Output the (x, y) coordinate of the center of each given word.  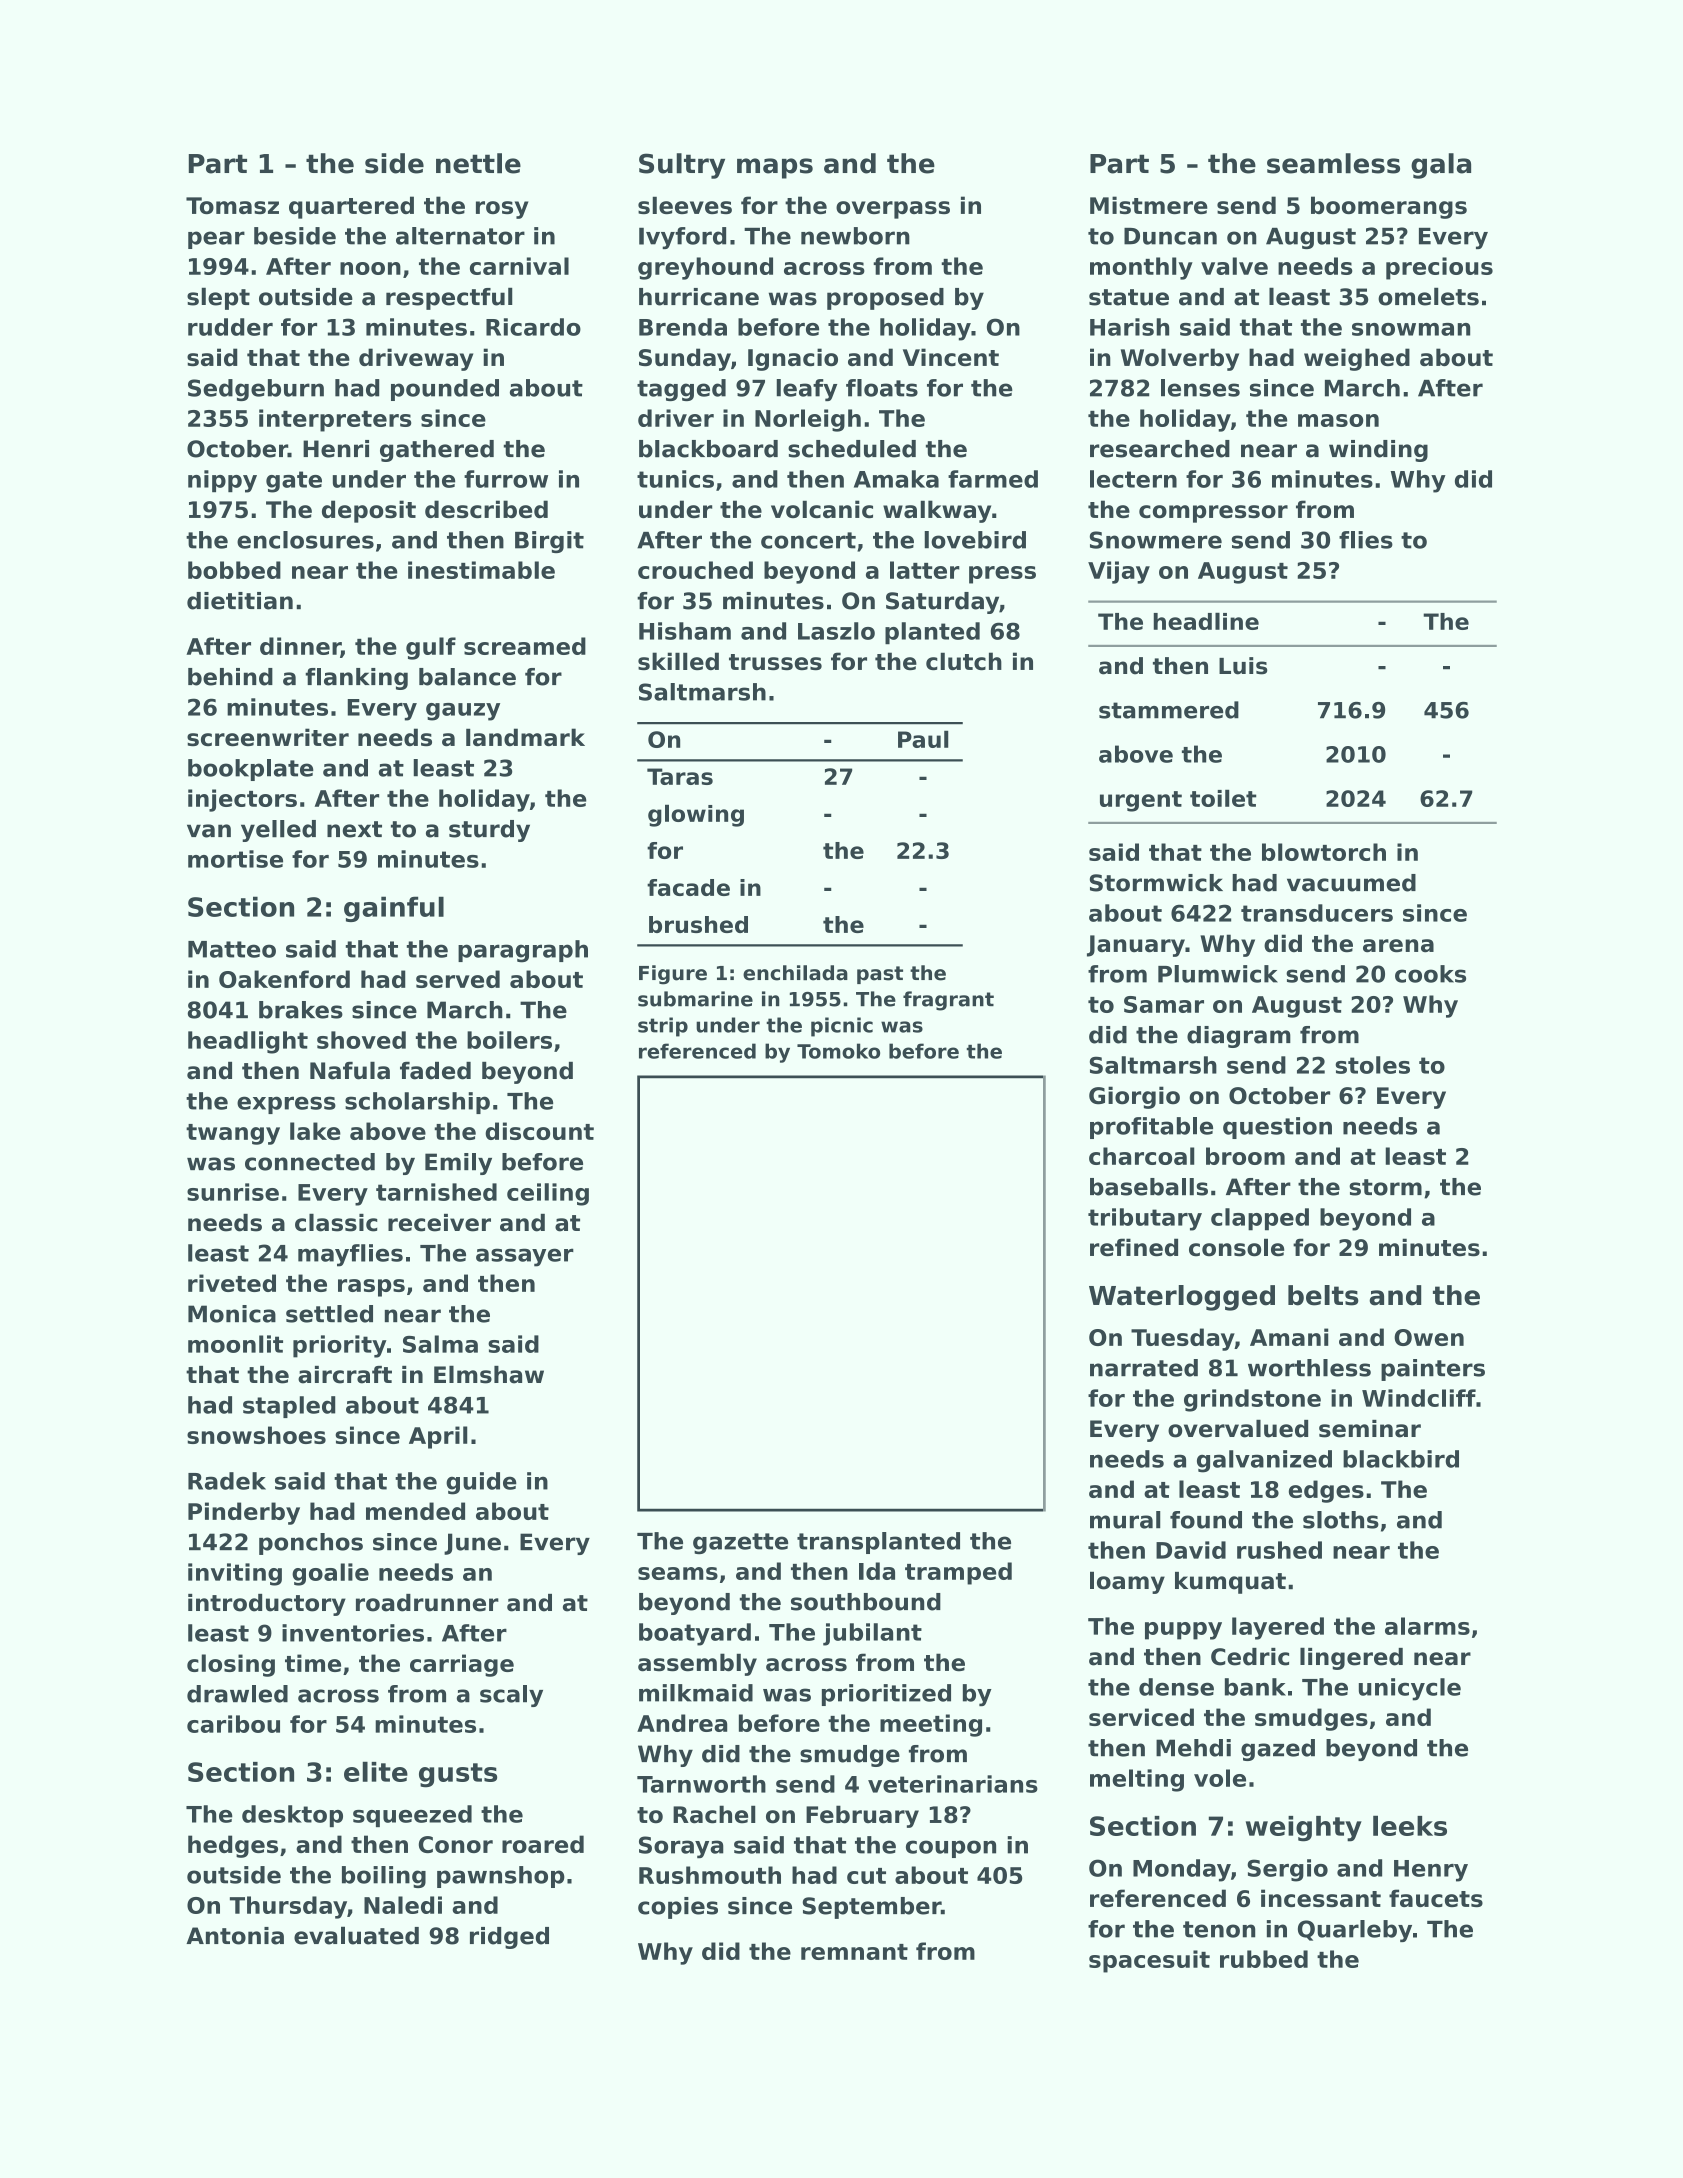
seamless (1333, 163)
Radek (227, 1481)
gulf (431, 648)
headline (1206, 621)
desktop (292, 1816)
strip (663, 1027)
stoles (1372, 1065)
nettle (478, 163)
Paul (923, 739)
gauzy (463, 712)
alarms (1427, 1626)
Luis (1243, 666)
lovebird (975, 540)
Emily (458, 1164)
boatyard (695, 1634)
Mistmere (1149, 205)
